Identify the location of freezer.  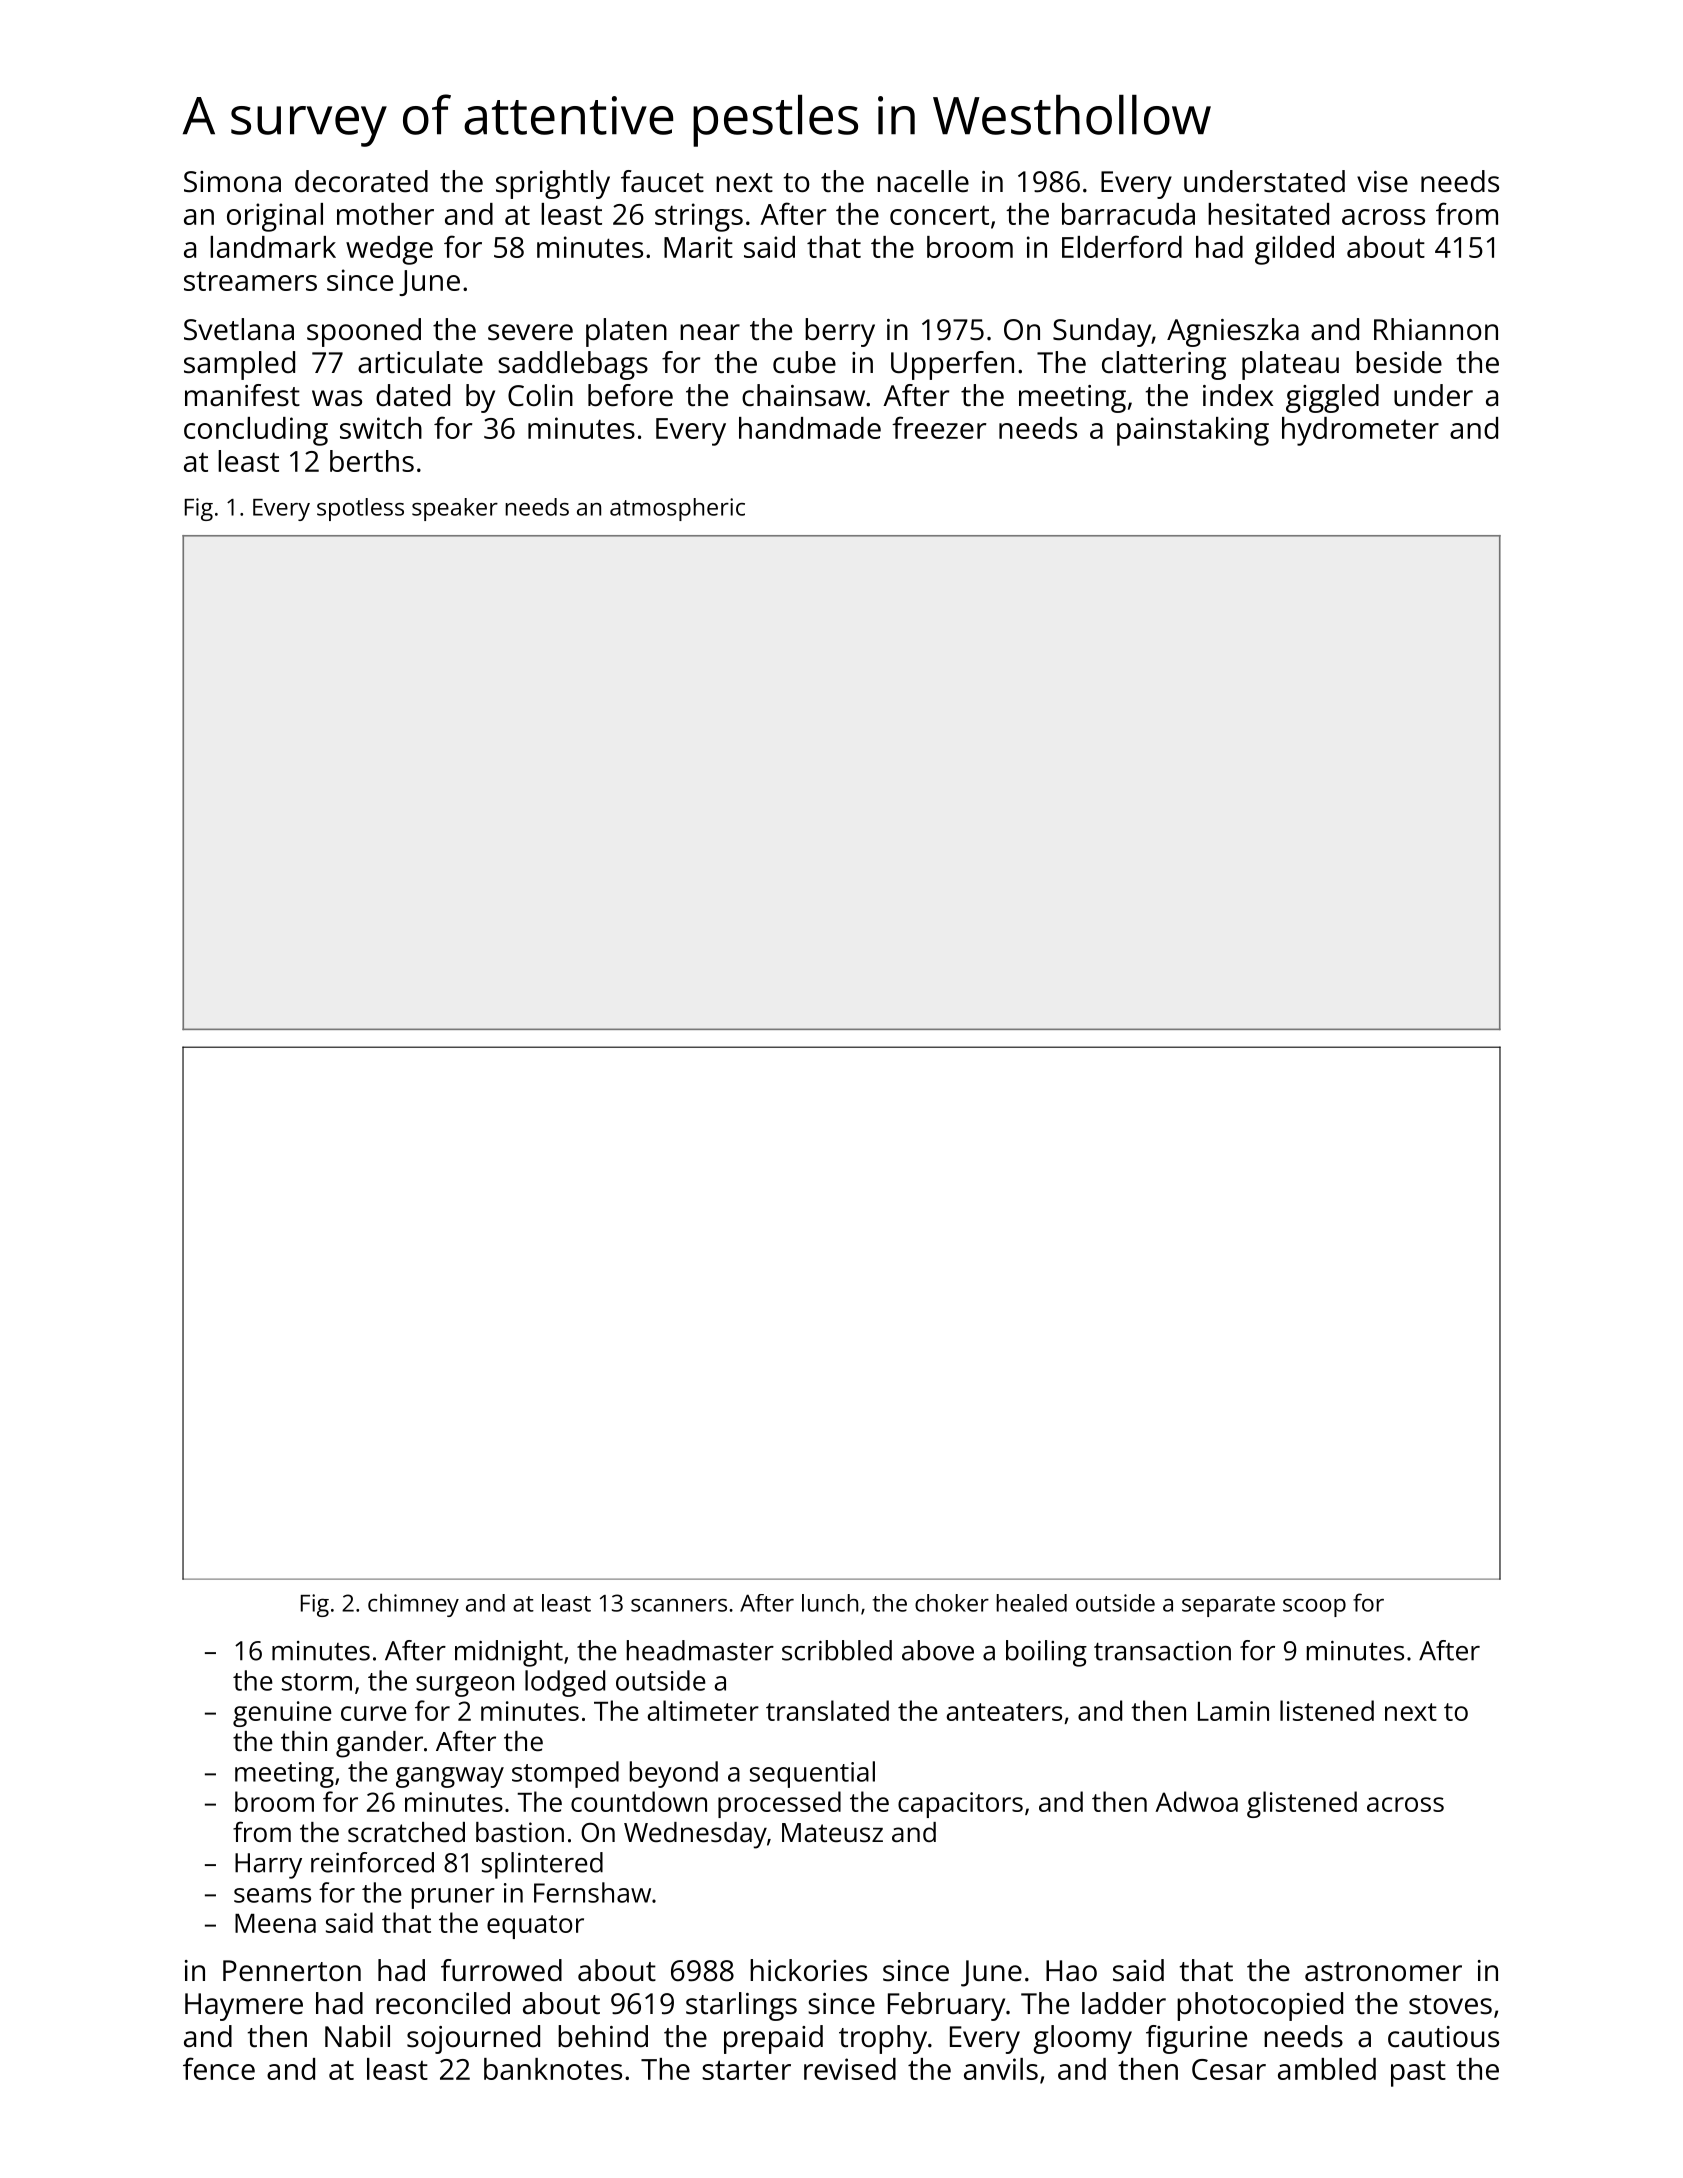
(939, 427).
